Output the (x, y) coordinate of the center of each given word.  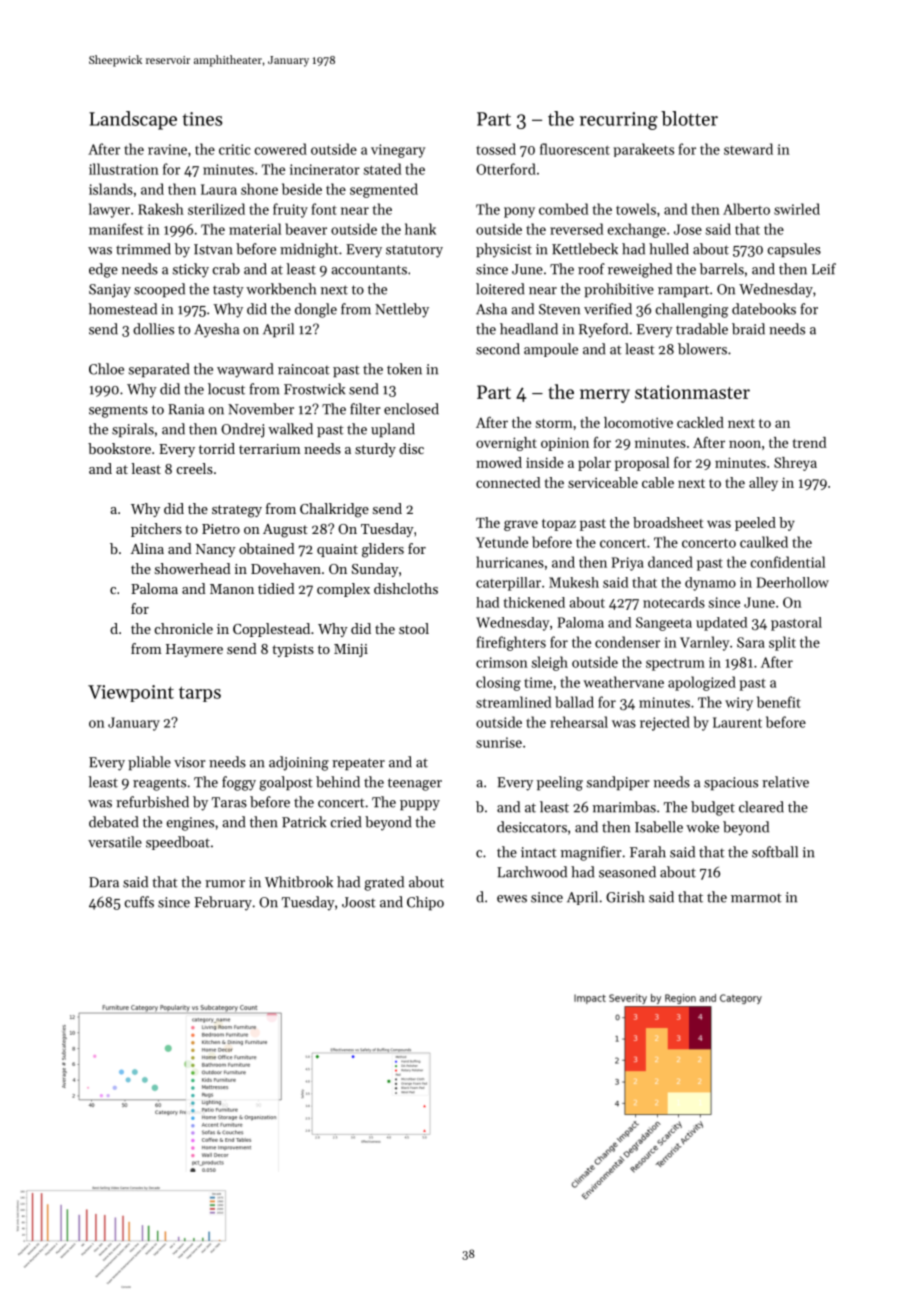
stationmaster (692, 392)
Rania (186, 409)
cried (346, 822)
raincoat (304, 369)
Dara (104, 882)
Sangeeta (664, 624)
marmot (756, 898)
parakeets (643, 150)
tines (202, 119)
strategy (237, 511)
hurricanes (510, 562)
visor (190, 762)
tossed (496, 149)
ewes (512, 899)
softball (775, 852)
